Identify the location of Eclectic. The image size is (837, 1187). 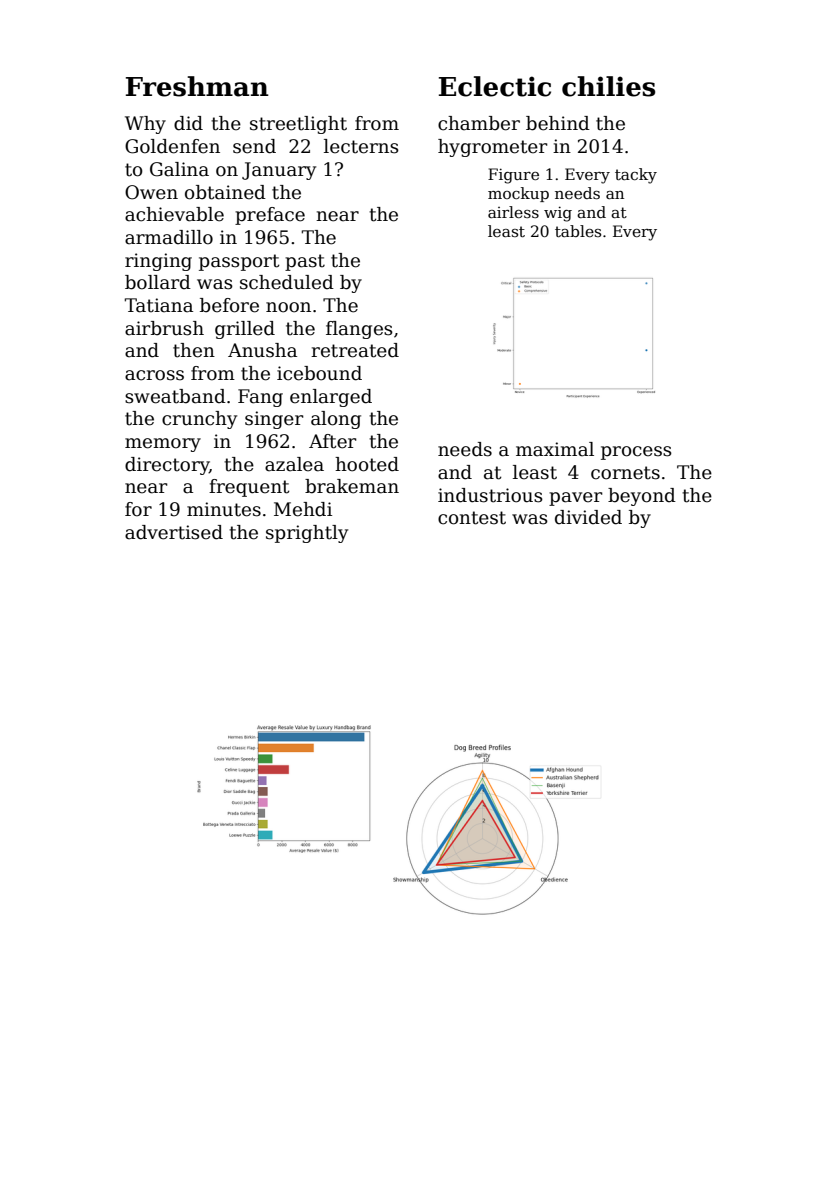
(495, 86).
